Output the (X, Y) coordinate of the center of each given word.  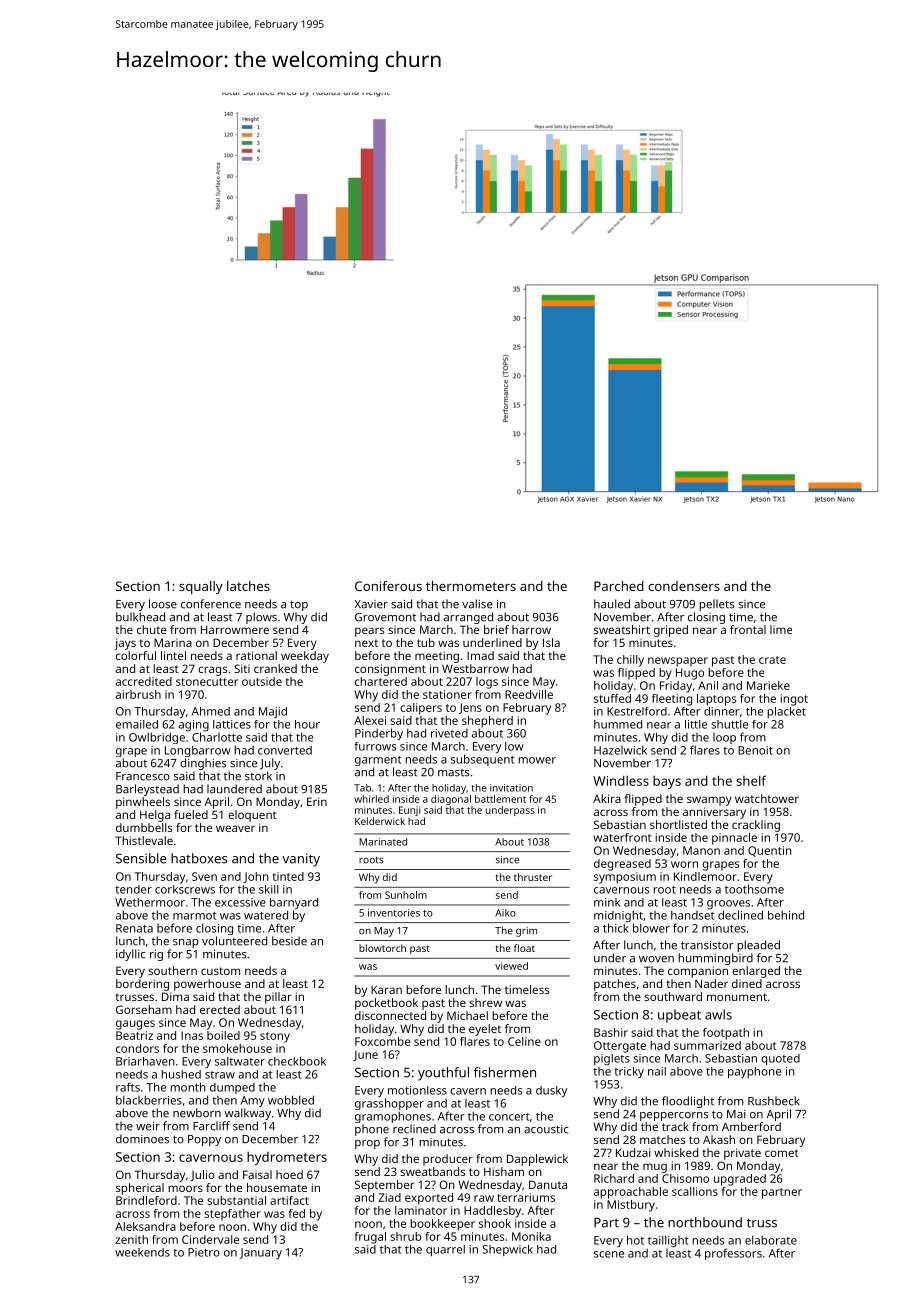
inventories (394, 913)
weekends (142, 1252)
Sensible (141, 858)
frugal (370, 1238)
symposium (625, 878)
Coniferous (388, 586)
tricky (629, 1072)
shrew (485, 1002)
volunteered (234, 941)
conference (211, 604)
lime (781, 629)
